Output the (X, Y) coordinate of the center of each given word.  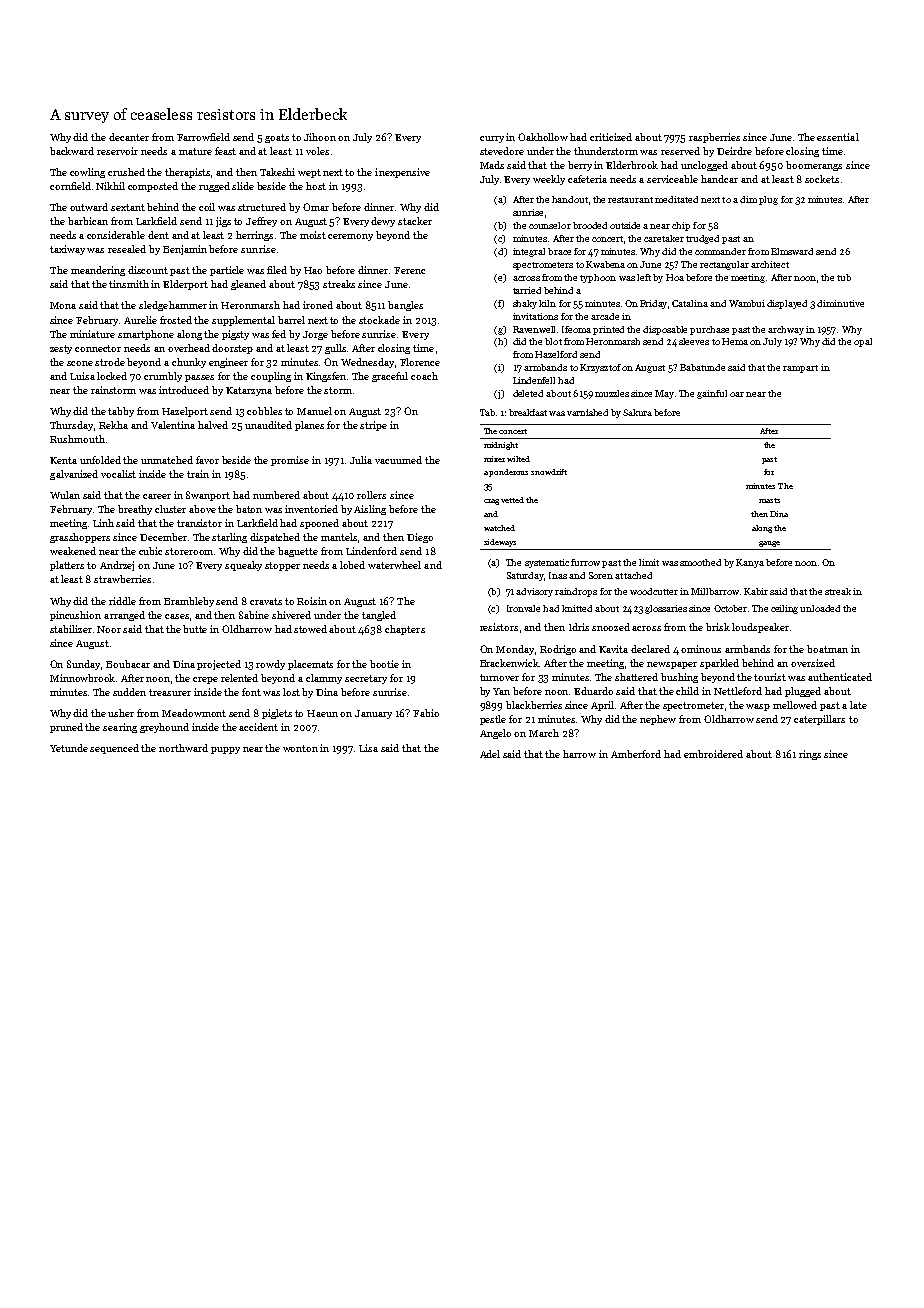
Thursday (72, 426)
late (858, 705)
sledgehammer (173, 306)
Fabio (426, 713)
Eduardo (593, 691)
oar (737, 394)
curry (492, 139)
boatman (827, 649)
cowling (87, 173)
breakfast (528, 412)
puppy (225, 750)
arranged (124, 616)
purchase (709, 330)
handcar (719, 179)
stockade (379, 320)
